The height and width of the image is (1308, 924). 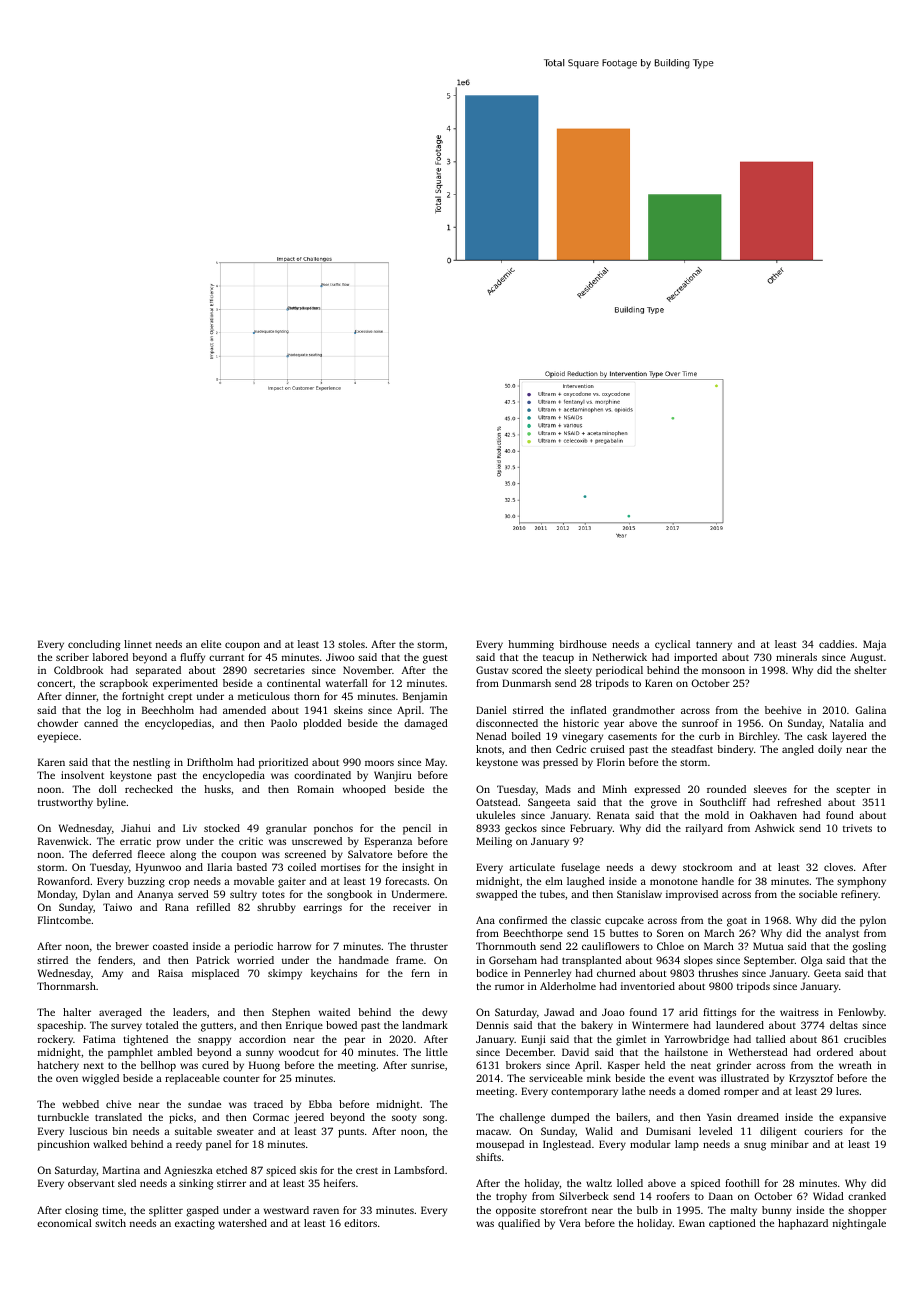 What do you see at coordinates (57, 723) in the image?
I see `chowder` at bounding box center [57, 723].
